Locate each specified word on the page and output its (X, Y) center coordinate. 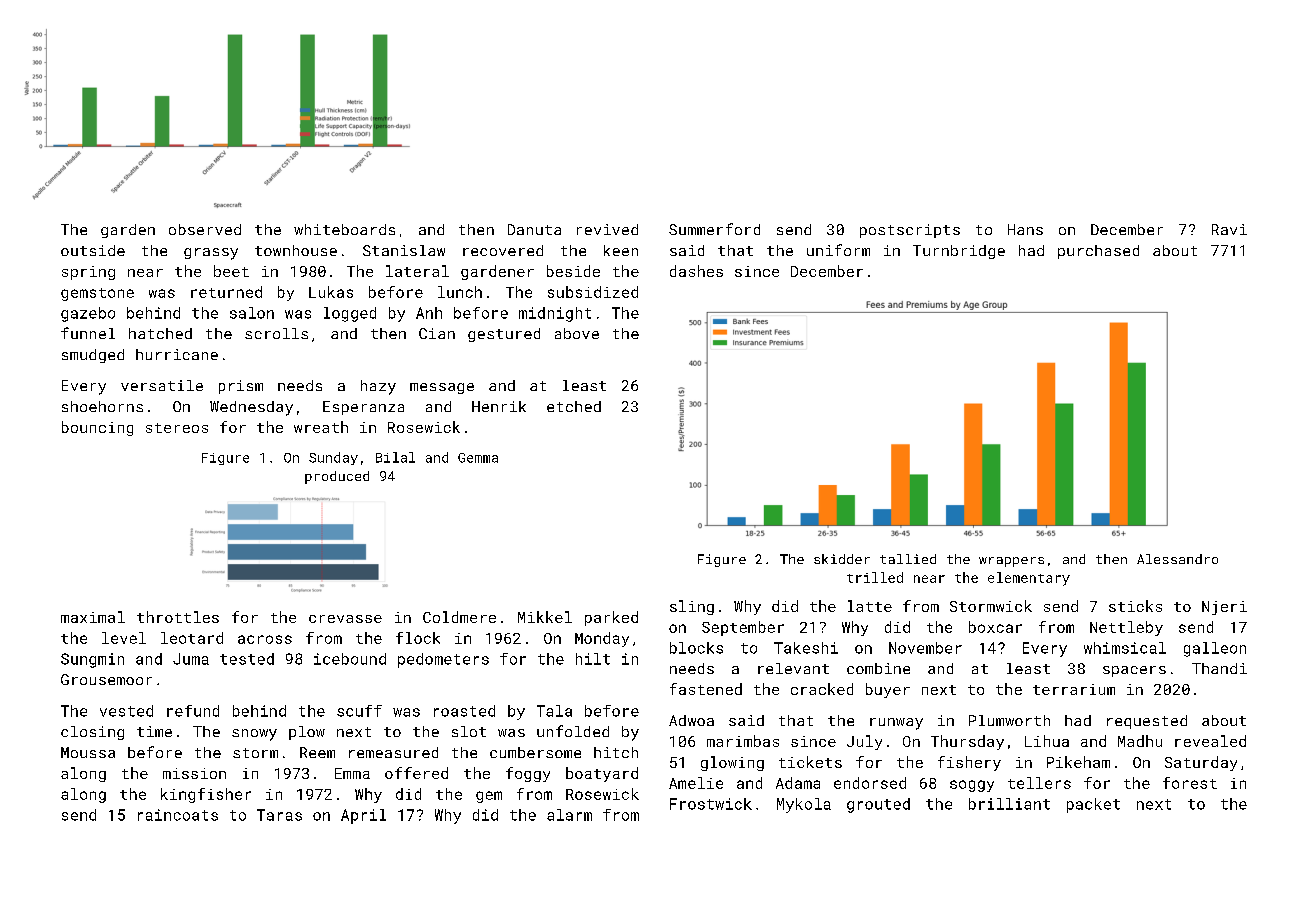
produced (337, 477)
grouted (878, 805)
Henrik (499, 406)
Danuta (534, 229)
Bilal (395, 457)
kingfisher (206, 795)
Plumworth (1009, 720)
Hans (1025, 229)
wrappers (1011, 562)
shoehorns (102, 406)
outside (93, 250)
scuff (359, 711)
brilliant (1009, 804)
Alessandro (1177, 559)
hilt (593, 659)
